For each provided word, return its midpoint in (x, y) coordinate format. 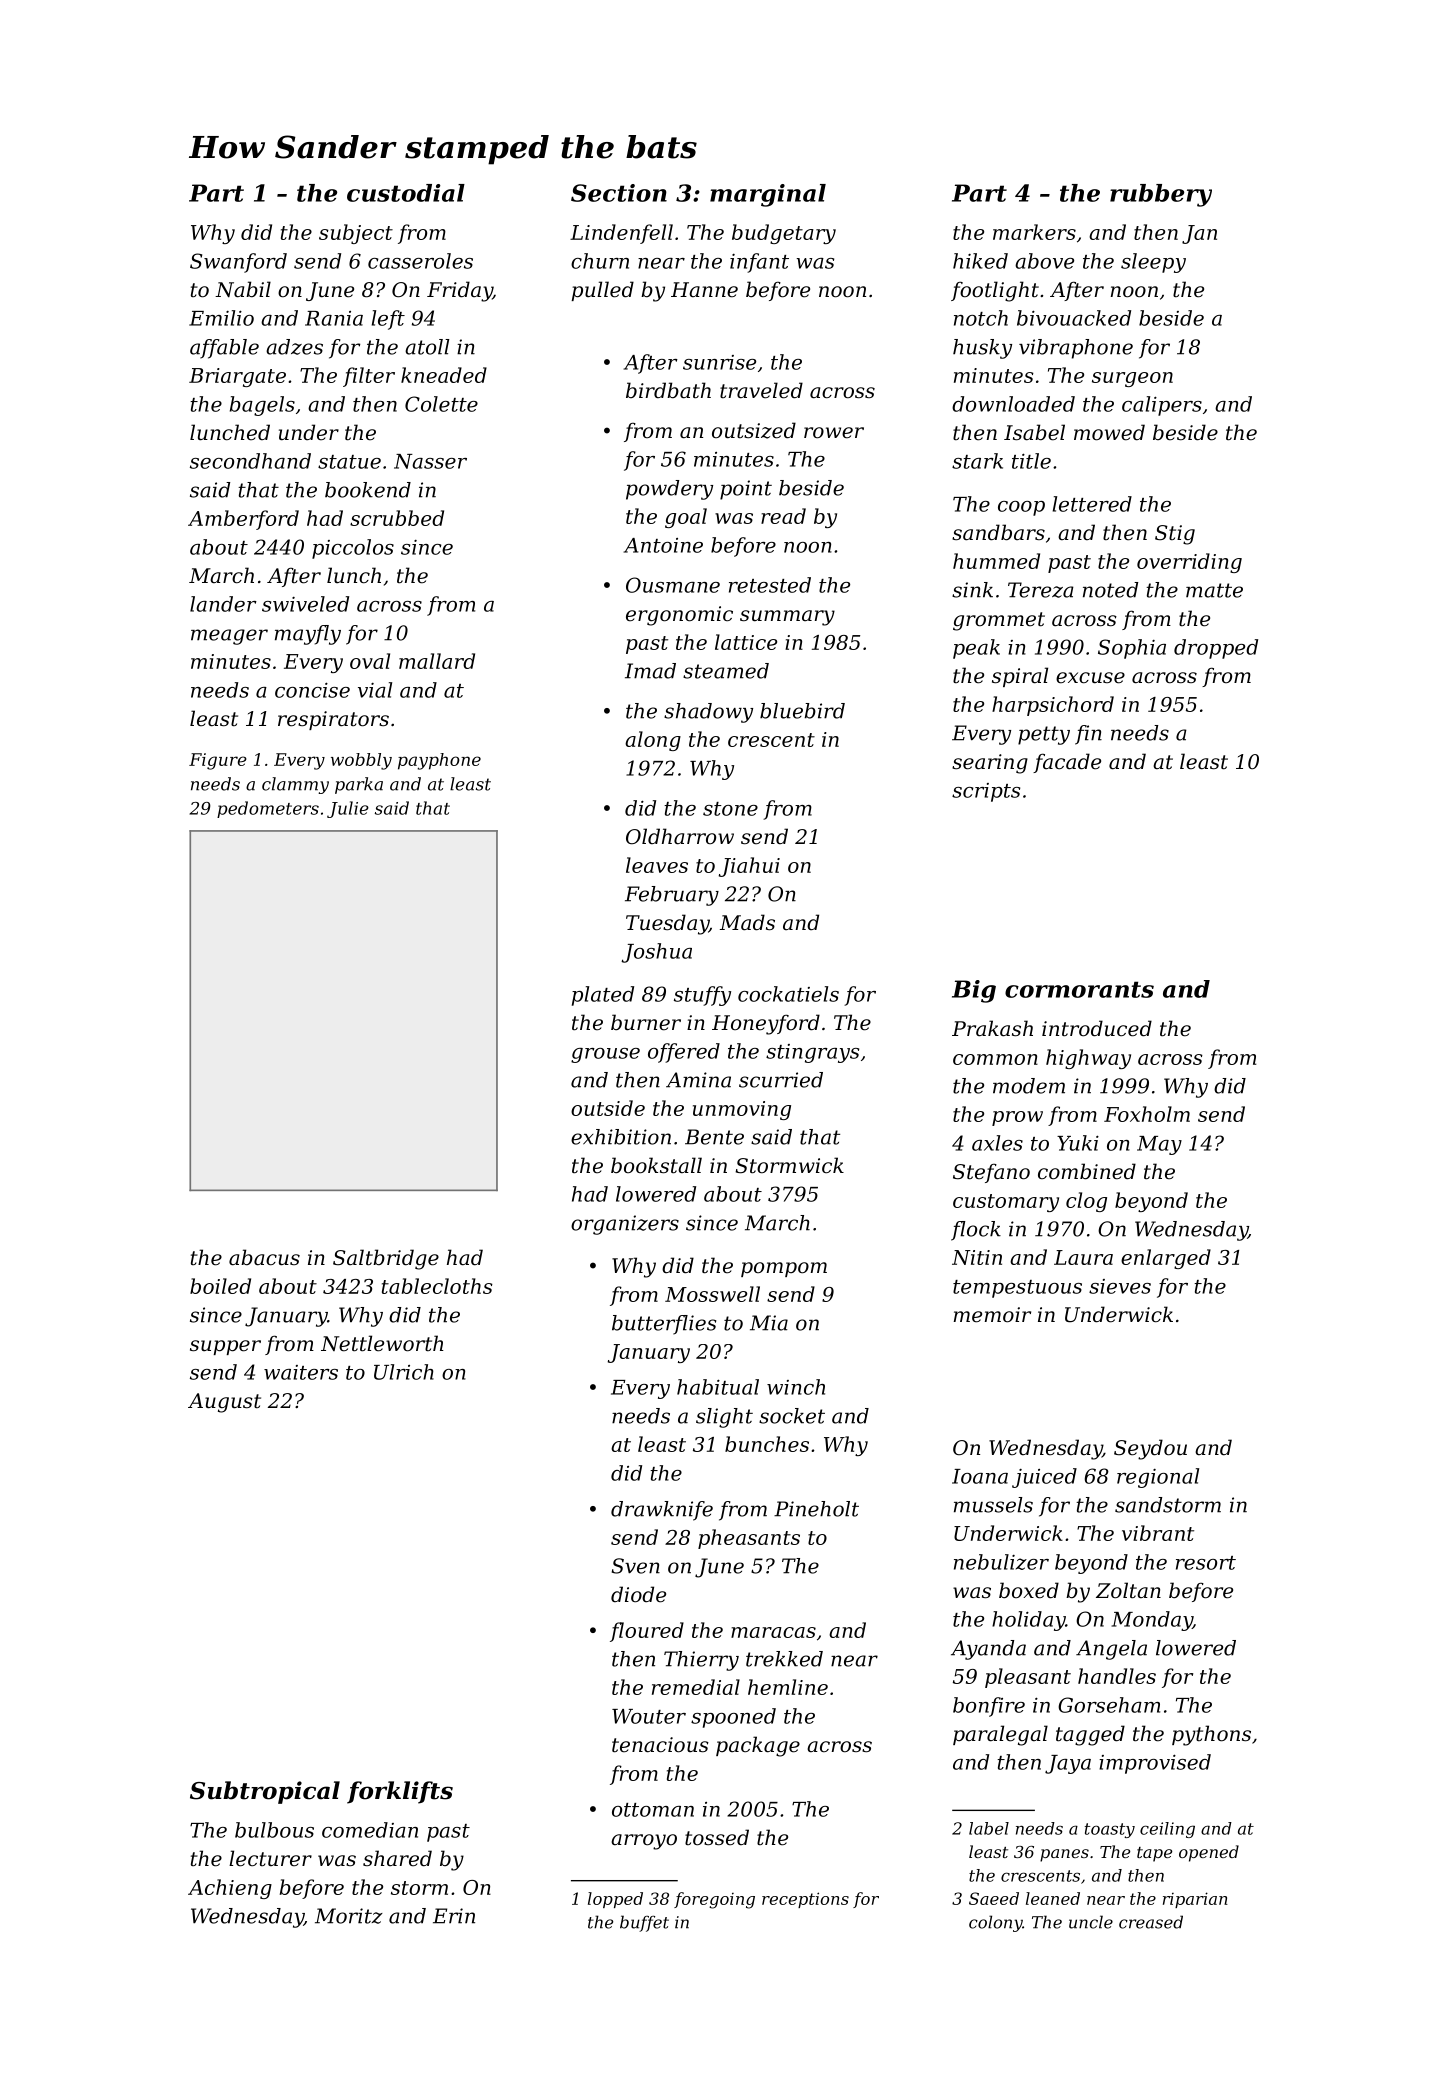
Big (974, 991)
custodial (406, 193)
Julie (348, 809)
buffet (644, 1923)
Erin (454, 1916)
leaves (657, 865)
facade (1067, 763)
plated (603, 996)
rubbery (1161, 195)
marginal (768, 195)
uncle (1091, 1922)
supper (225, 1347)
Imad (650, 671)
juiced (1044, 1478)
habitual (718, 1387)
